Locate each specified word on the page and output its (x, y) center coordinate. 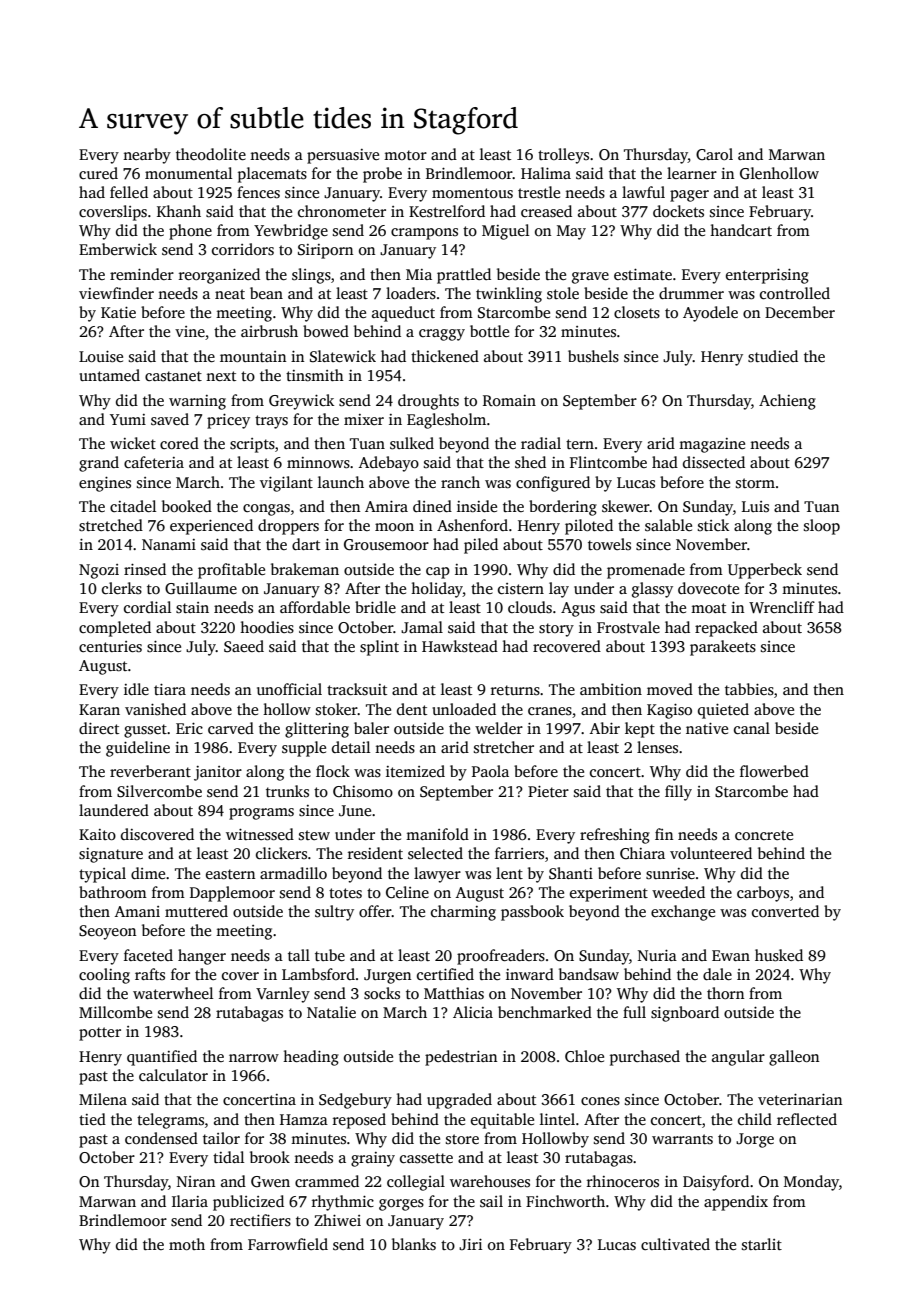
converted (785, 911)
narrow (254, 1058)
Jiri (470, 1244)
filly (678, 793)
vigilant (286, 484)
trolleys (563, 156)
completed (115, 629)
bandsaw (589, 974)
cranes (550, 711)
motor (405, 155)
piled (481, 546)
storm (755, 483)
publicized (248, 1203)
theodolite (211, 154)
